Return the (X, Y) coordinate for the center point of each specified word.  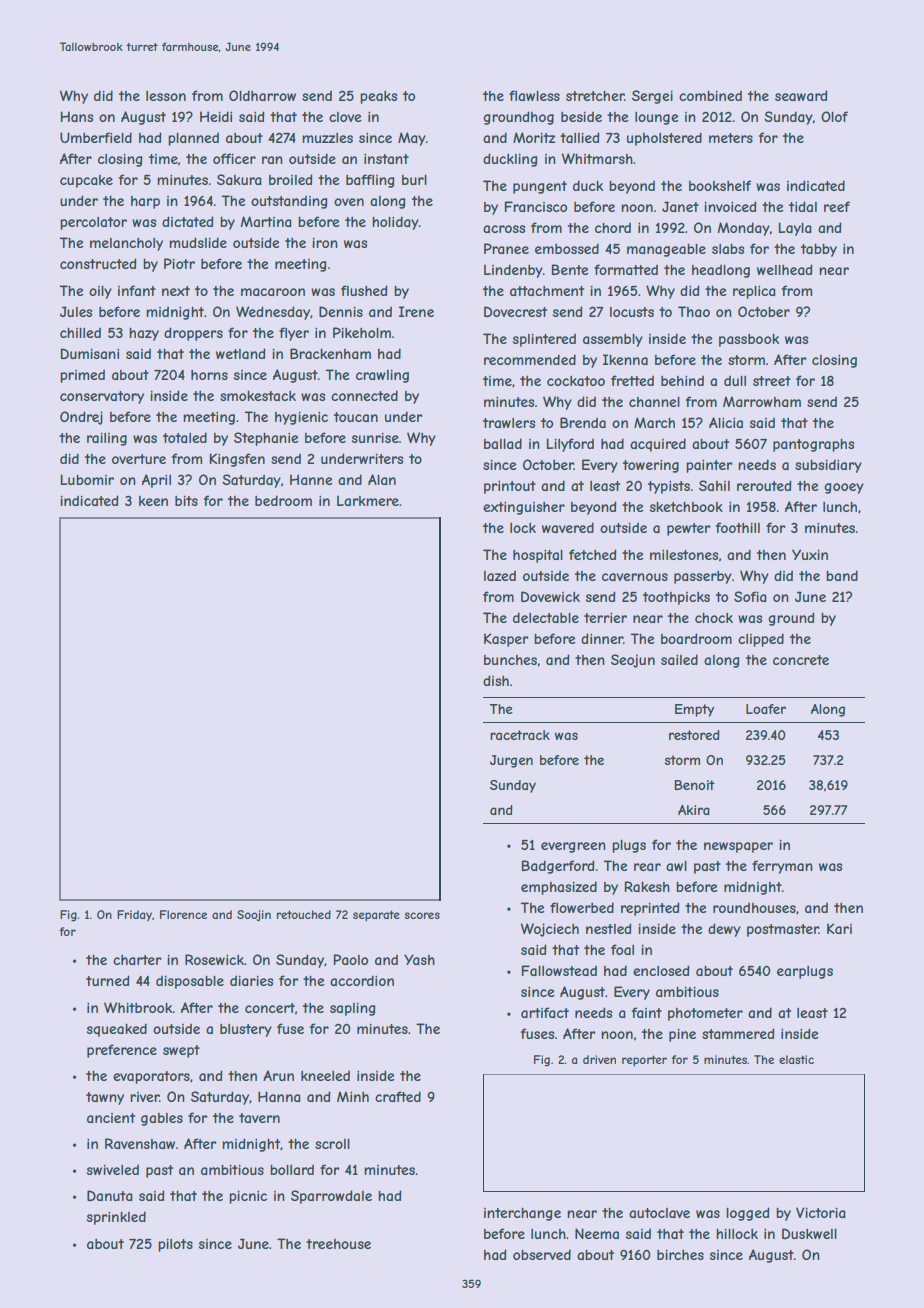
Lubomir (87, 479)
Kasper (506, 640)
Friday (134, 915)
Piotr (179, 263)
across (504, 229)
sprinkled (116, 1218)
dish (496, 680)
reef (837, 206)
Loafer (766, 709)
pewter (688, 529)
